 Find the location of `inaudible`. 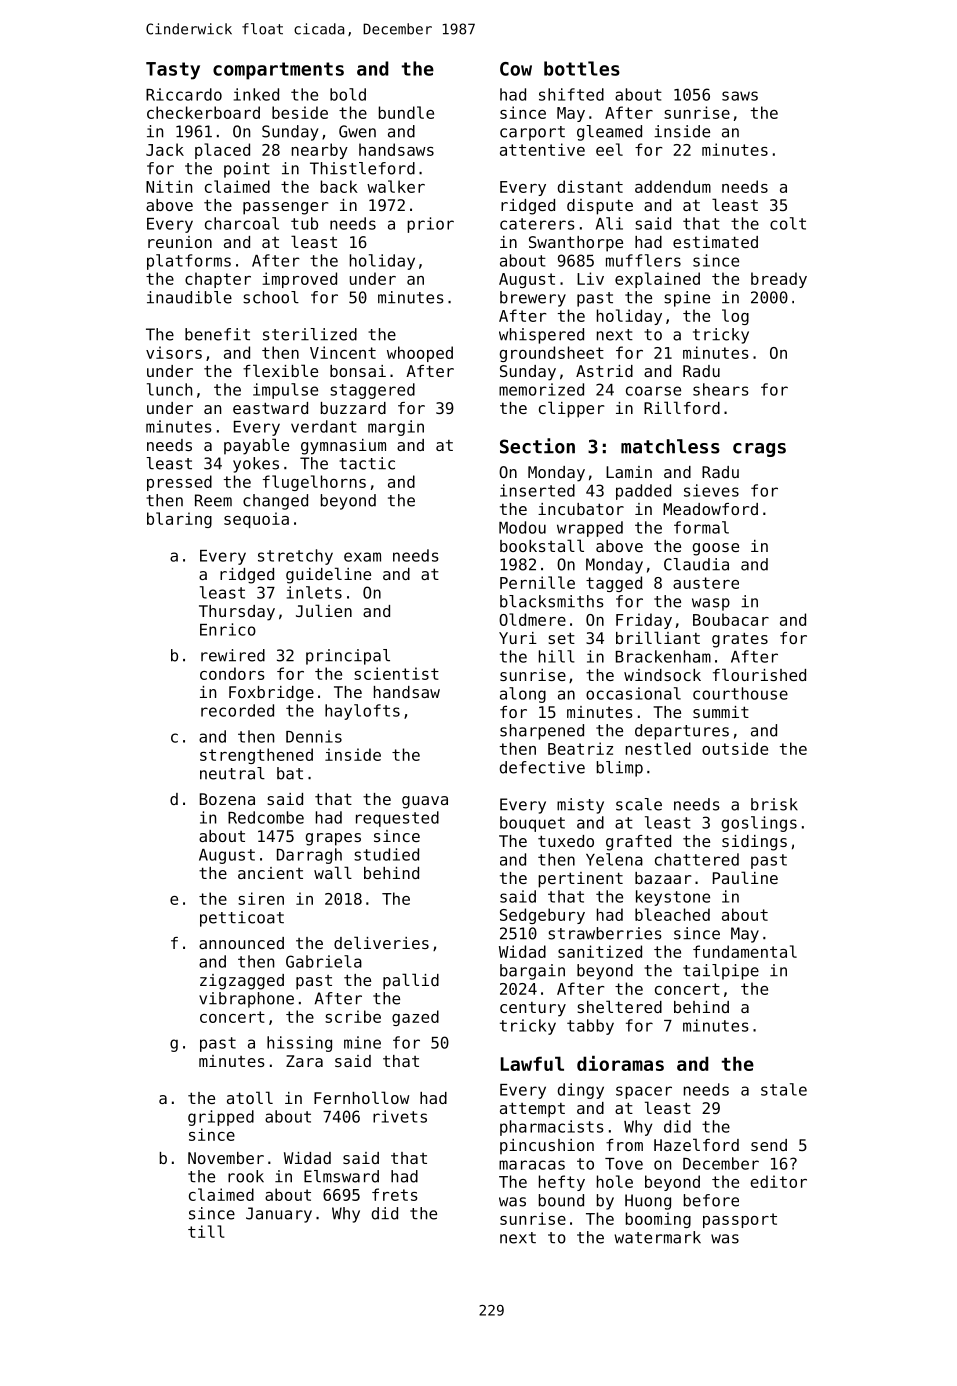

inaudible is located at coordinates (189, 297).
